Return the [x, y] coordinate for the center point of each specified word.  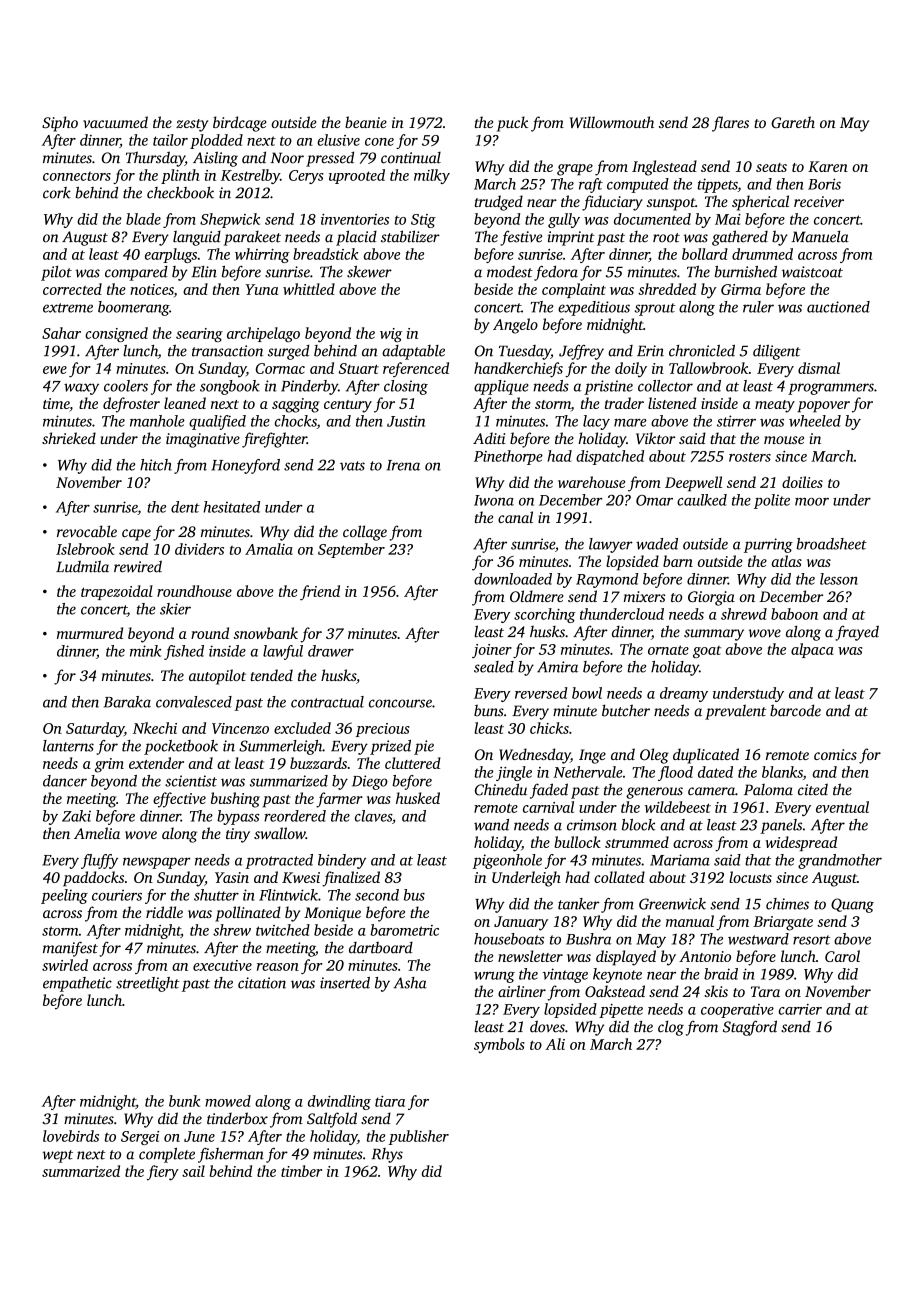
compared [136, 273]
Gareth [793, 122]
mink [145, 651]
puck [512, 124]
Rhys [387, 1155]
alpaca [812, 650]
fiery [163, 1173]
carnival [548, 807]
